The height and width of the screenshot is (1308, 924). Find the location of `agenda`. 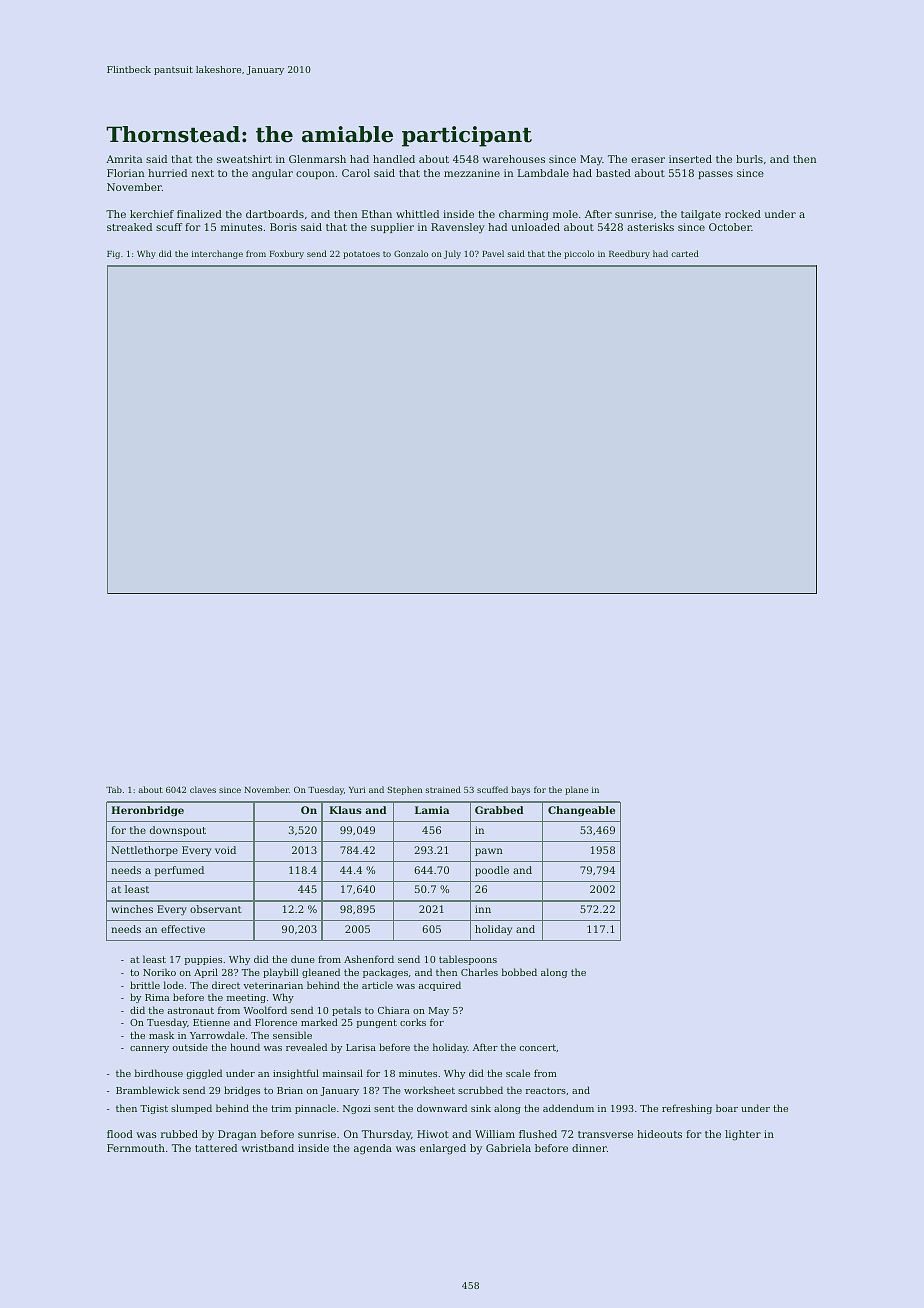

agenda is located at coordinates (373, 1149).
